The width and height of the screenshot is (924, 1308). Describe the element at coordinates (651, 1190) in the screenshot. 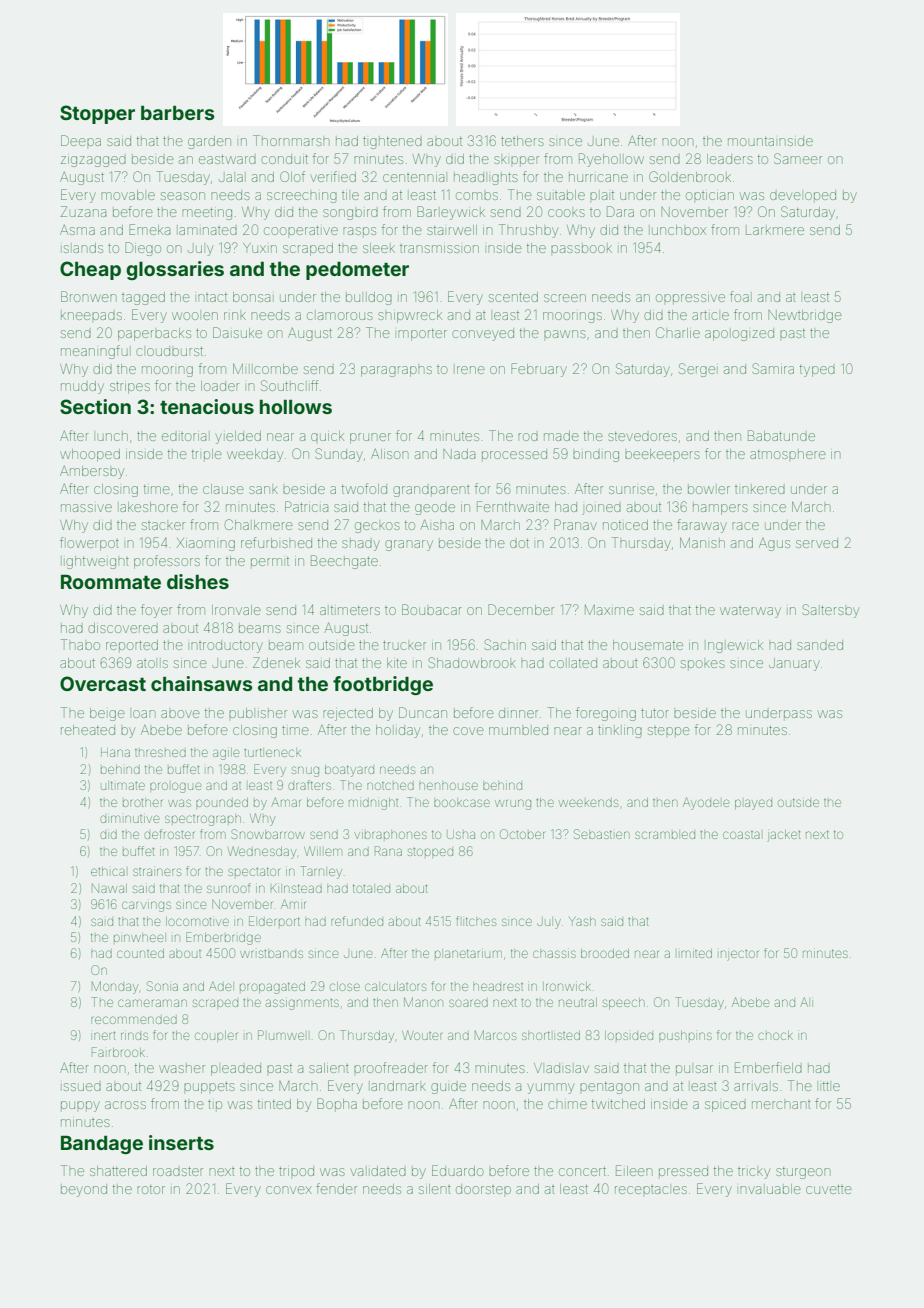

I see `receptacles` at that location.
